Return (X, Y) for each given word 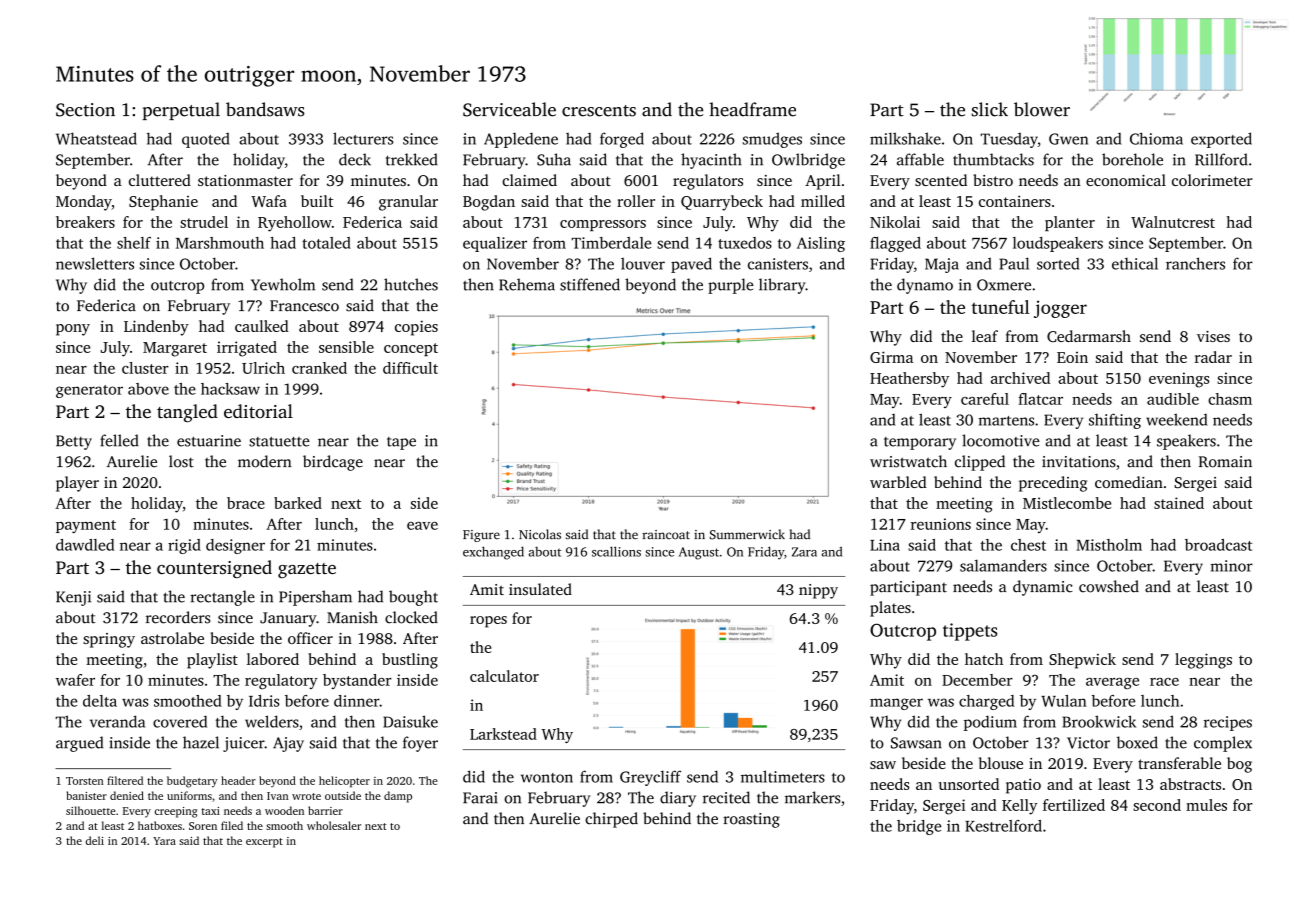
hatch (984, 659)
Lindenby (156, 328)
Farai (480, 798)
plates (890, 609)
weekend (1176, 419)
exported (1221, 140)
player (77, 484)
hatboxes (160, 825)
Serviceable (509, 109)
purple (730, 286)
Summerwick (747, 534)
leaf (985, 336)
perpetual (181, 111)
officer (310, 638)
